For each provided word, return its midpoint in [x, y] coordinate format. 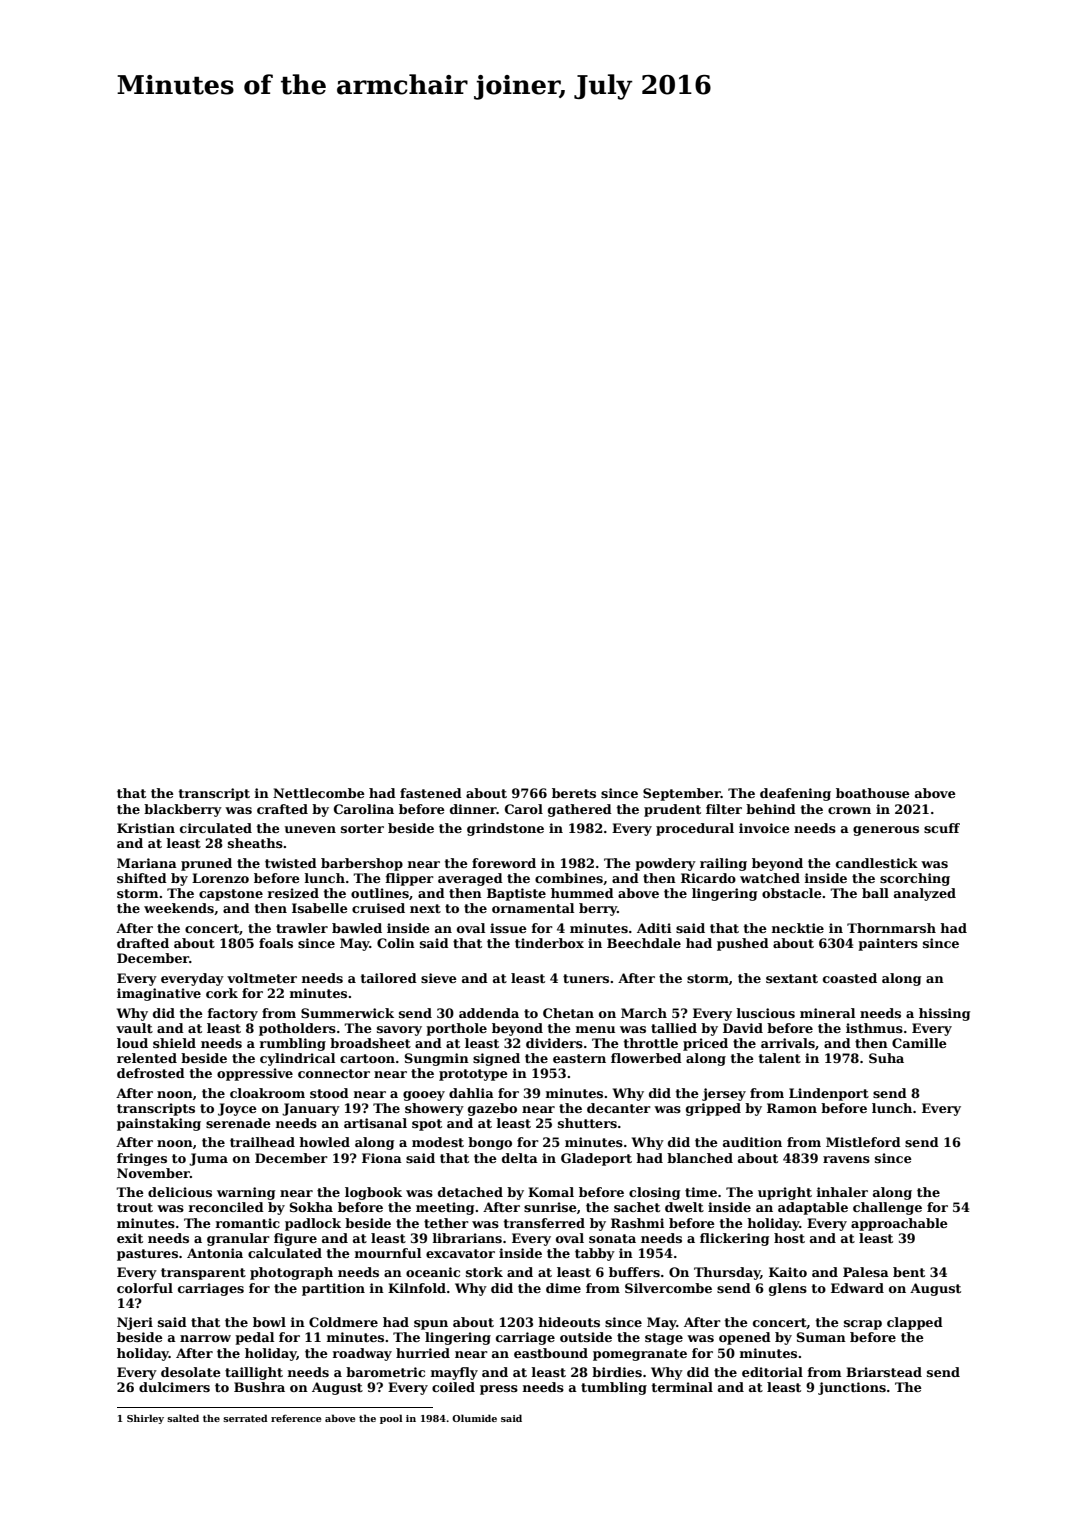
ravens [846, 1159]
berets [574, 793]
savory [399, 1031]
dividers [554, 1043]
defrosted [151, 1073]
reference [296, 1418]
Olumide [474, 1418]
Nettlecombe [319, 793]
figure [295, 1239]
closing [654, 1193]
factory [233, 1014]
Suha [886, 1058]
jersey [724, 1094]
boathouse [873, 793]
